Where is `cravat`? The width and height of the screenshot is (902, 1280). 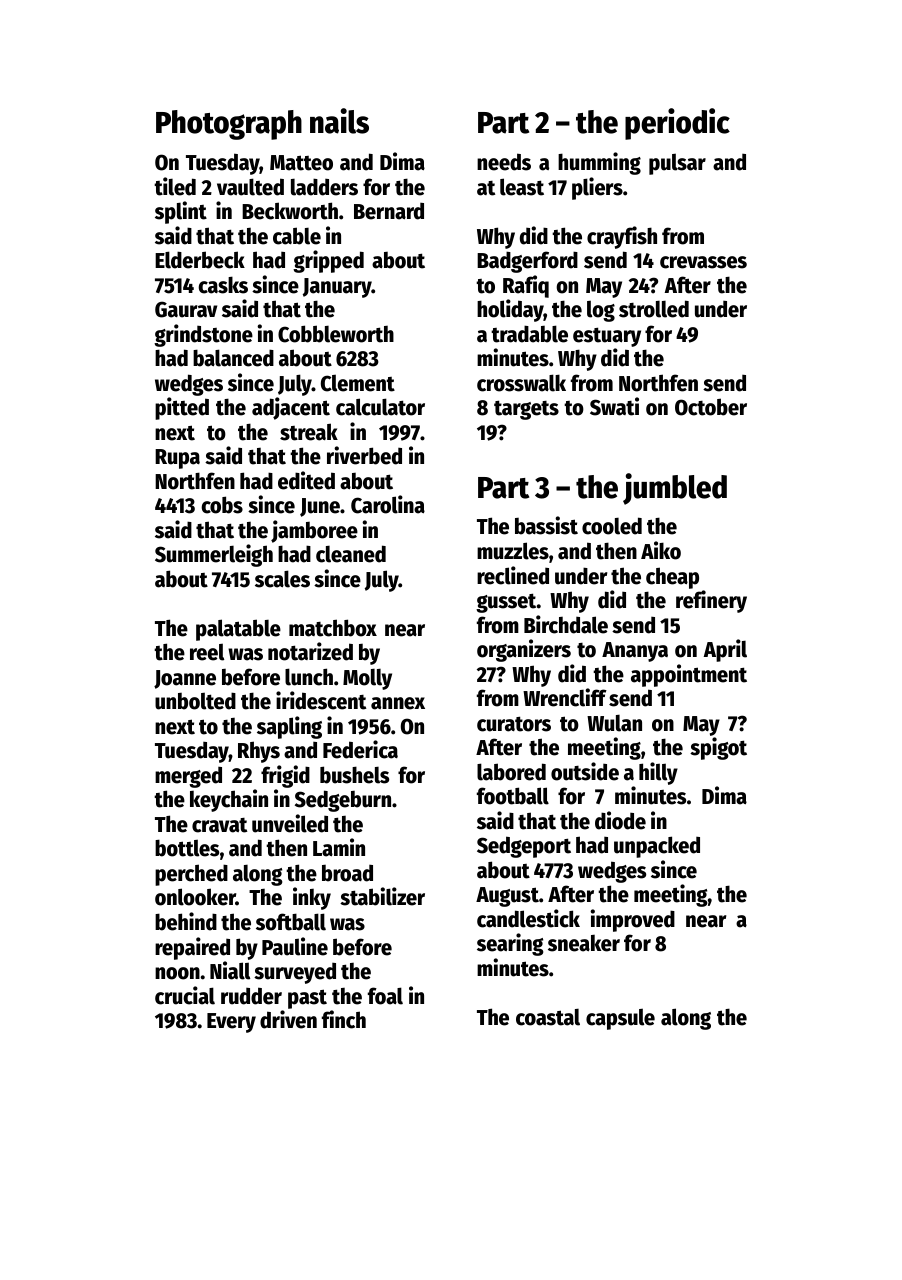
cravat is located at coordinates (219, 825).
